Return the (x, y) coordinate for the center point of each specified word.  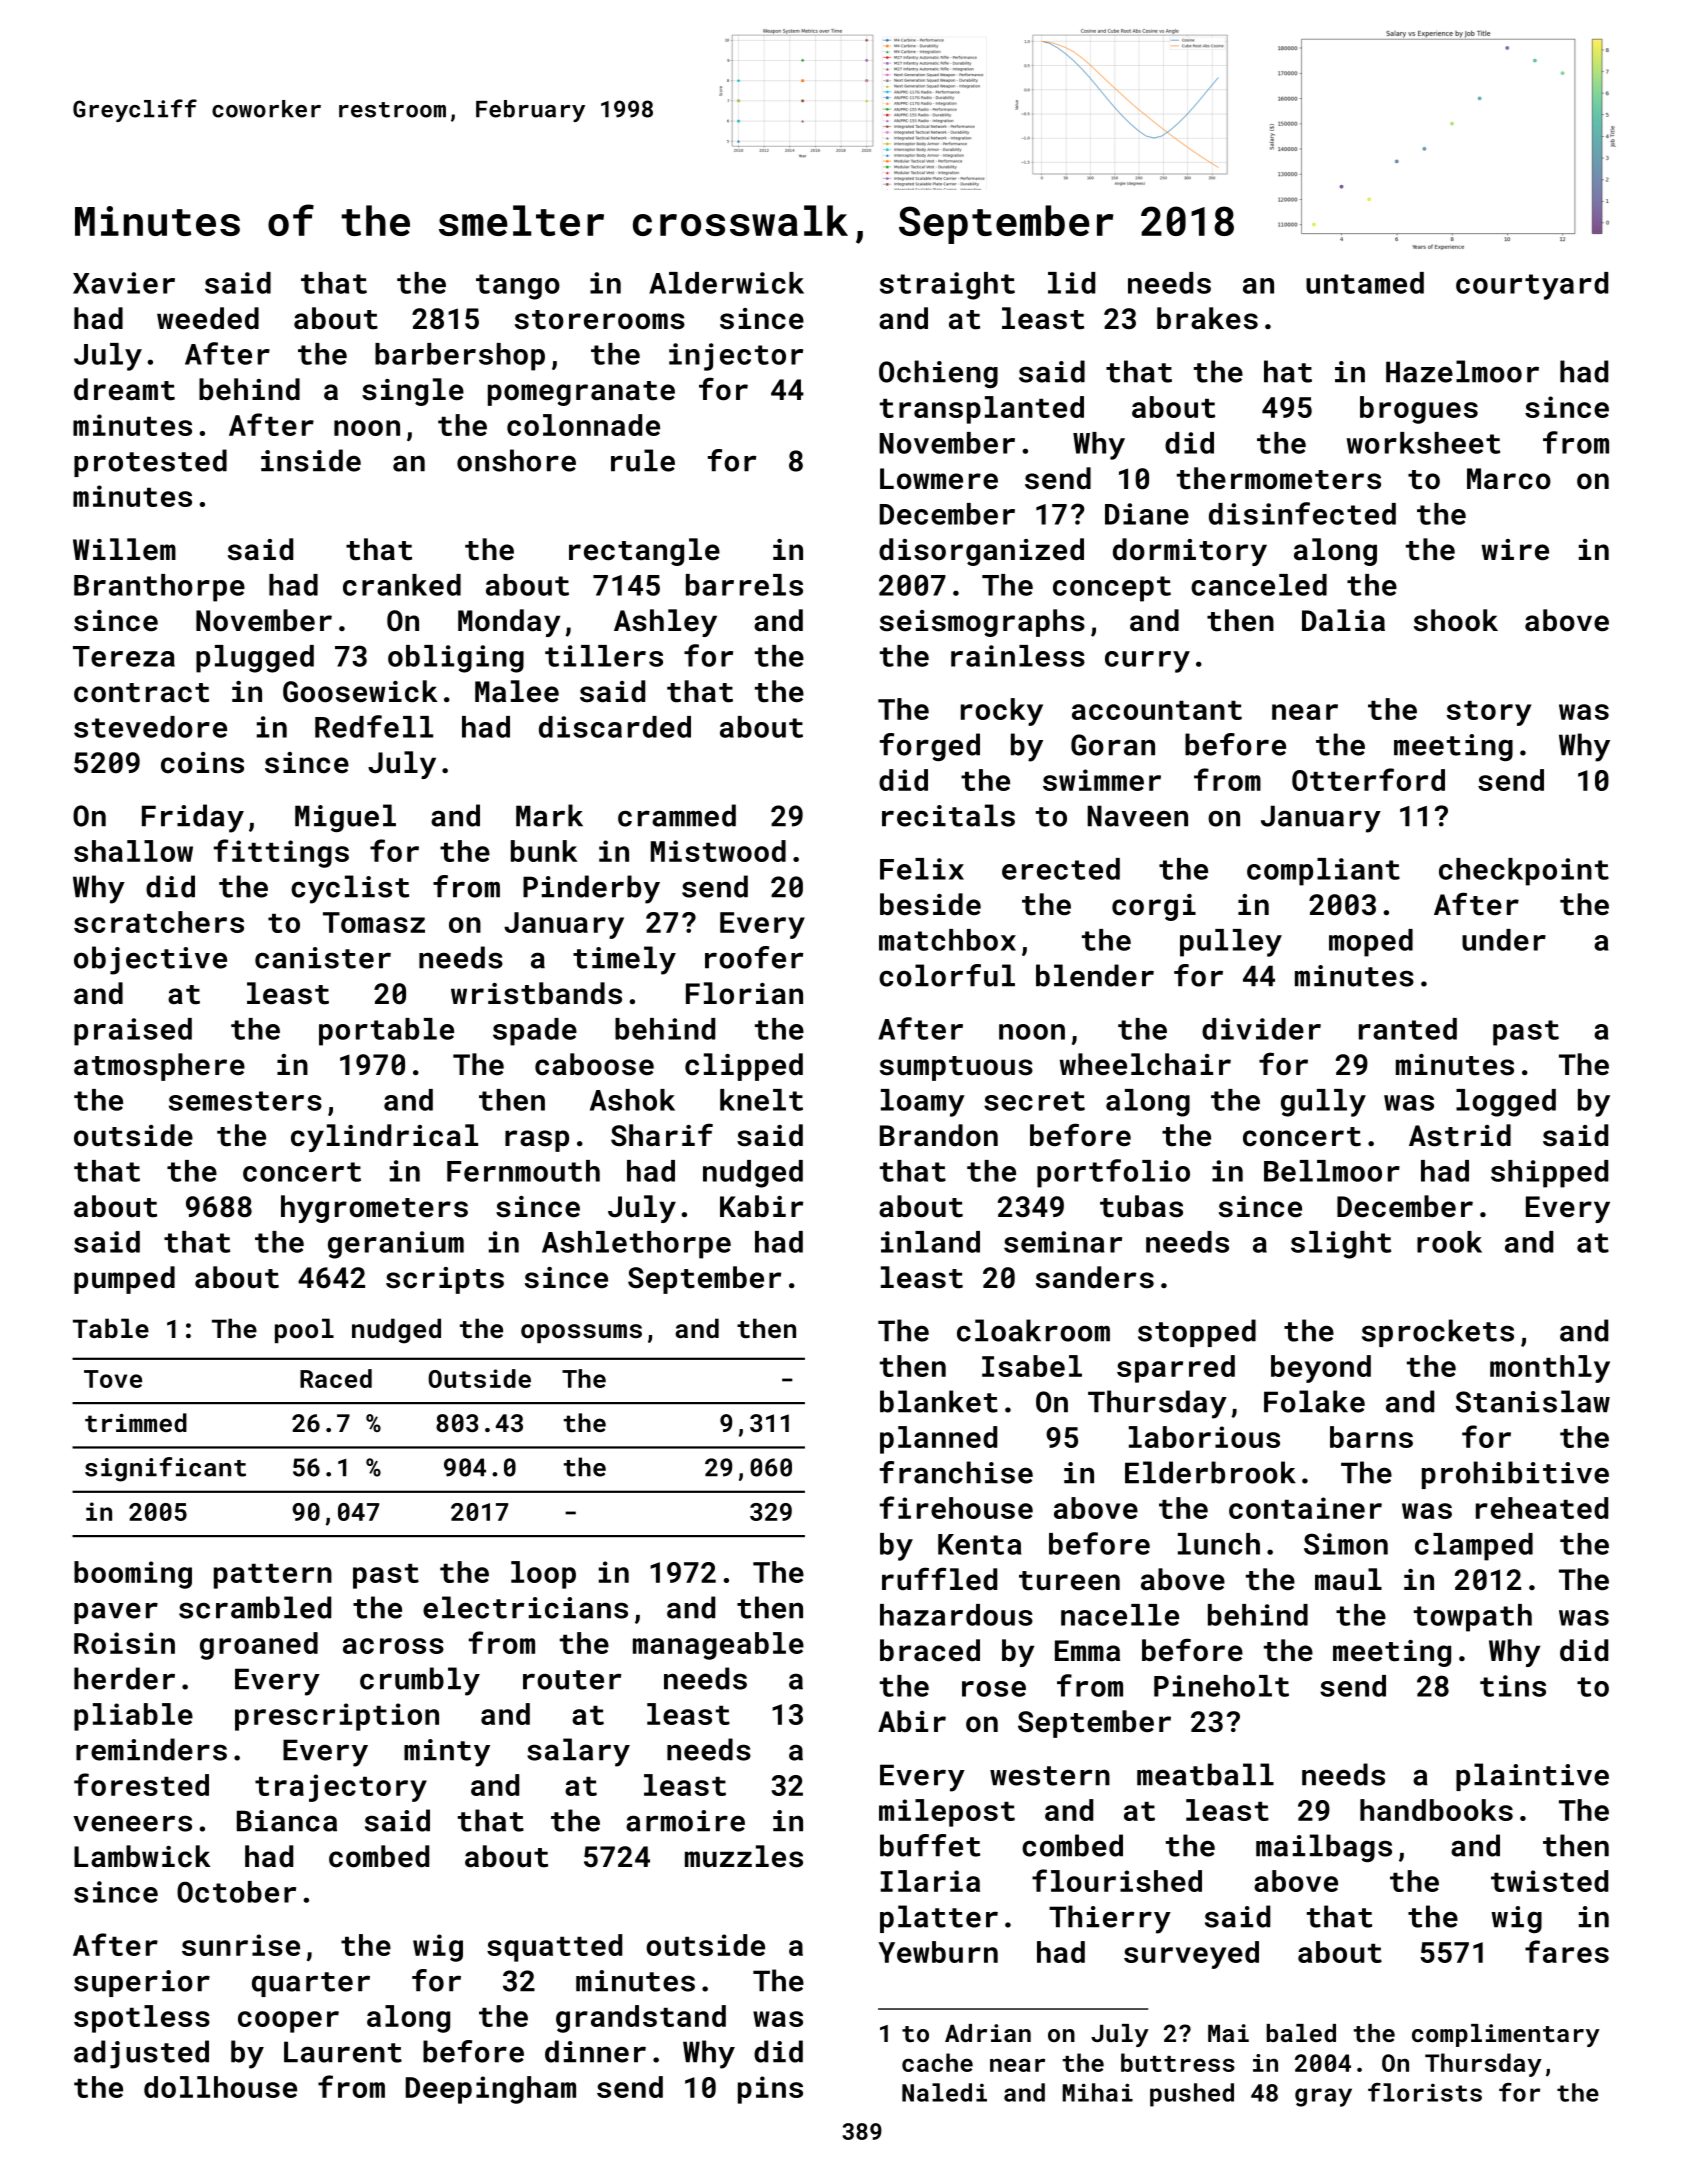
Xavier (124, 283)
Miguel (345, 818)
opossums (581, 1333)
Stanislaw (1533, 1401)
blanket (939, 1401)
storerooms (600, 320)
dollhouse (220, 2087)
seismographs (982, 623)
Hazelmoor (1462, 371)
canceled (1259, 585)
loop (543, 1575)
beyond (1321, 1369)
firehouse (956, 1507)
